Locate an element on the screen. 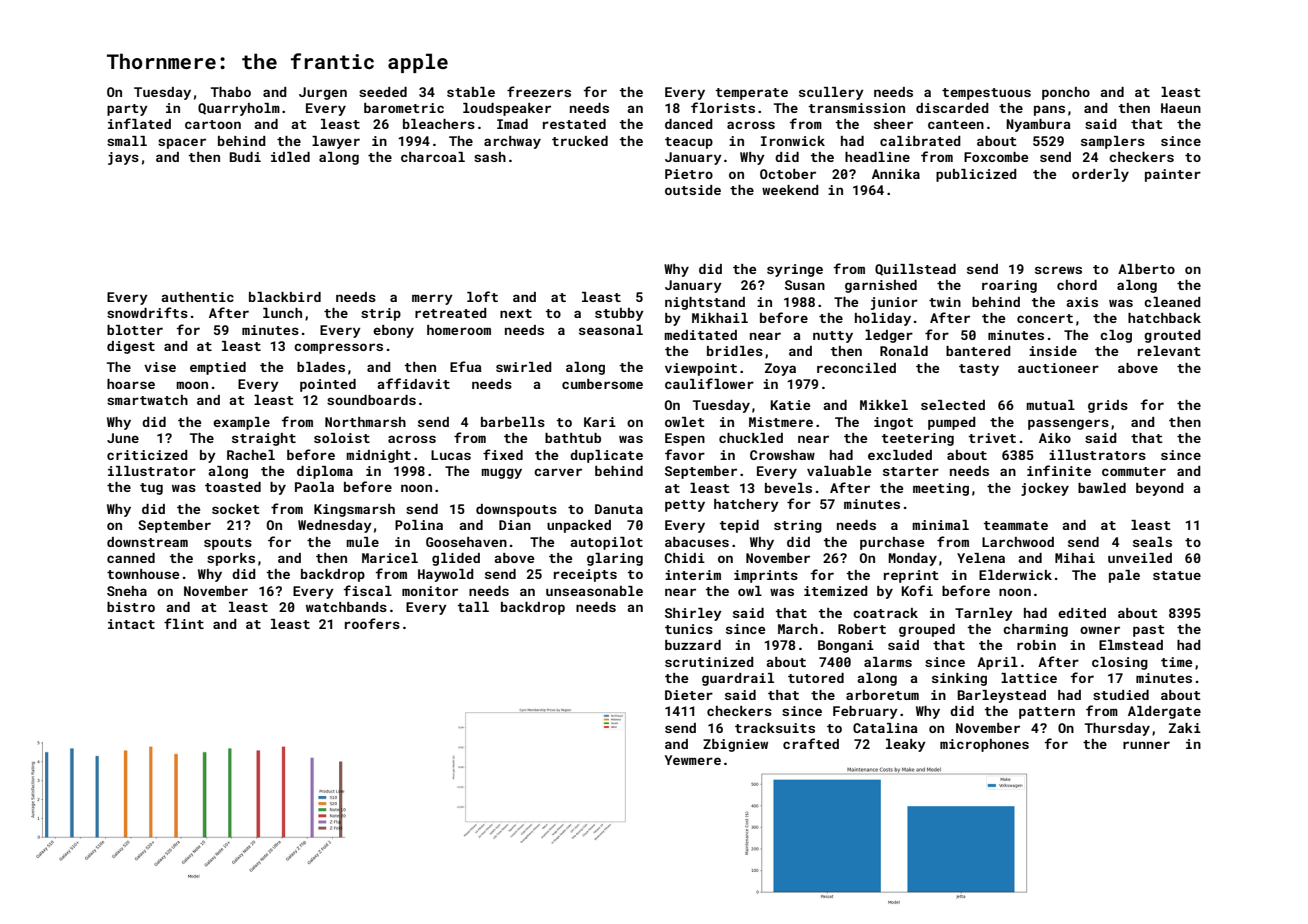  unveiled is located at coordinates (1140, 558).
